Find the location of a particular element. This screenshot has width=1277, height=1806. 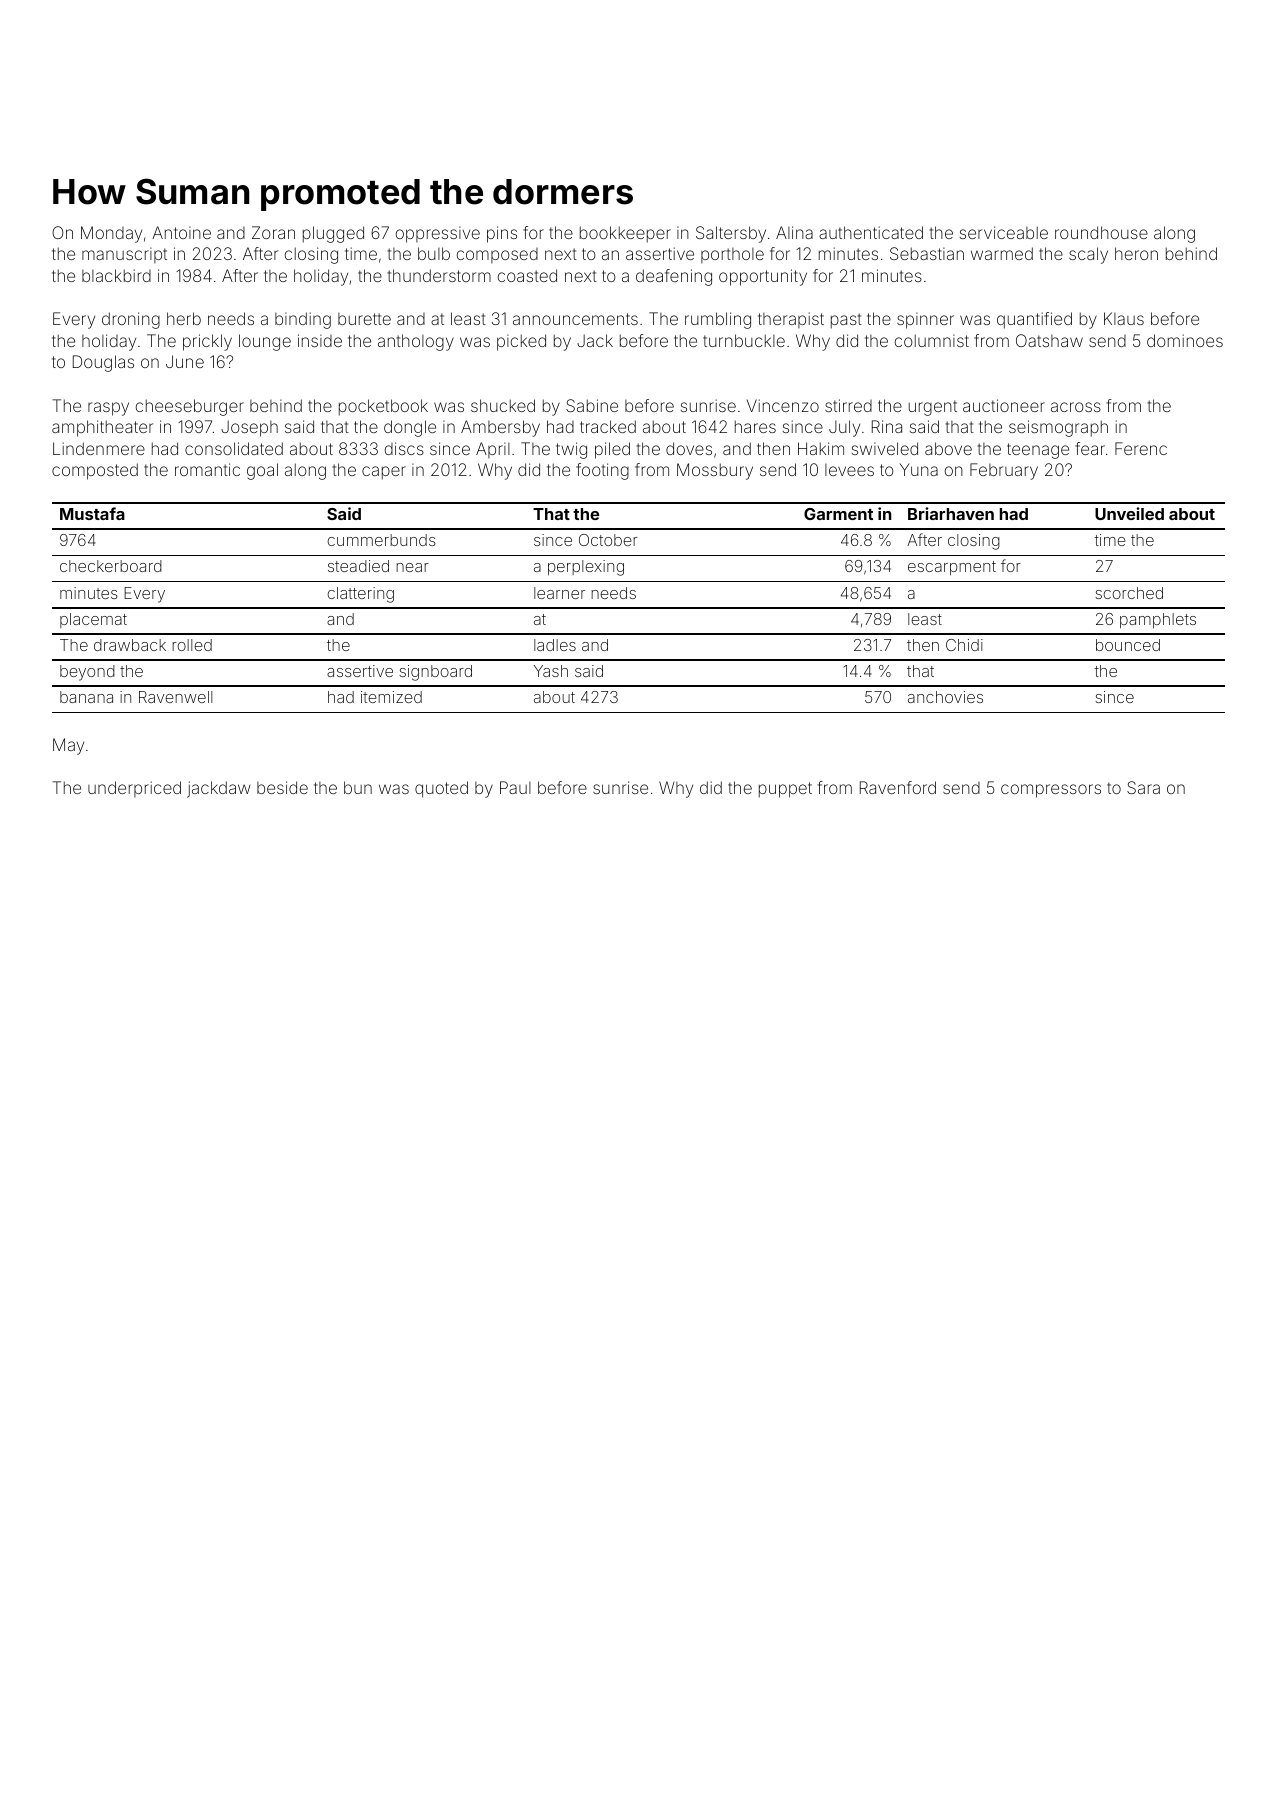

Briarhaven is located at coordinates (951, 513).
